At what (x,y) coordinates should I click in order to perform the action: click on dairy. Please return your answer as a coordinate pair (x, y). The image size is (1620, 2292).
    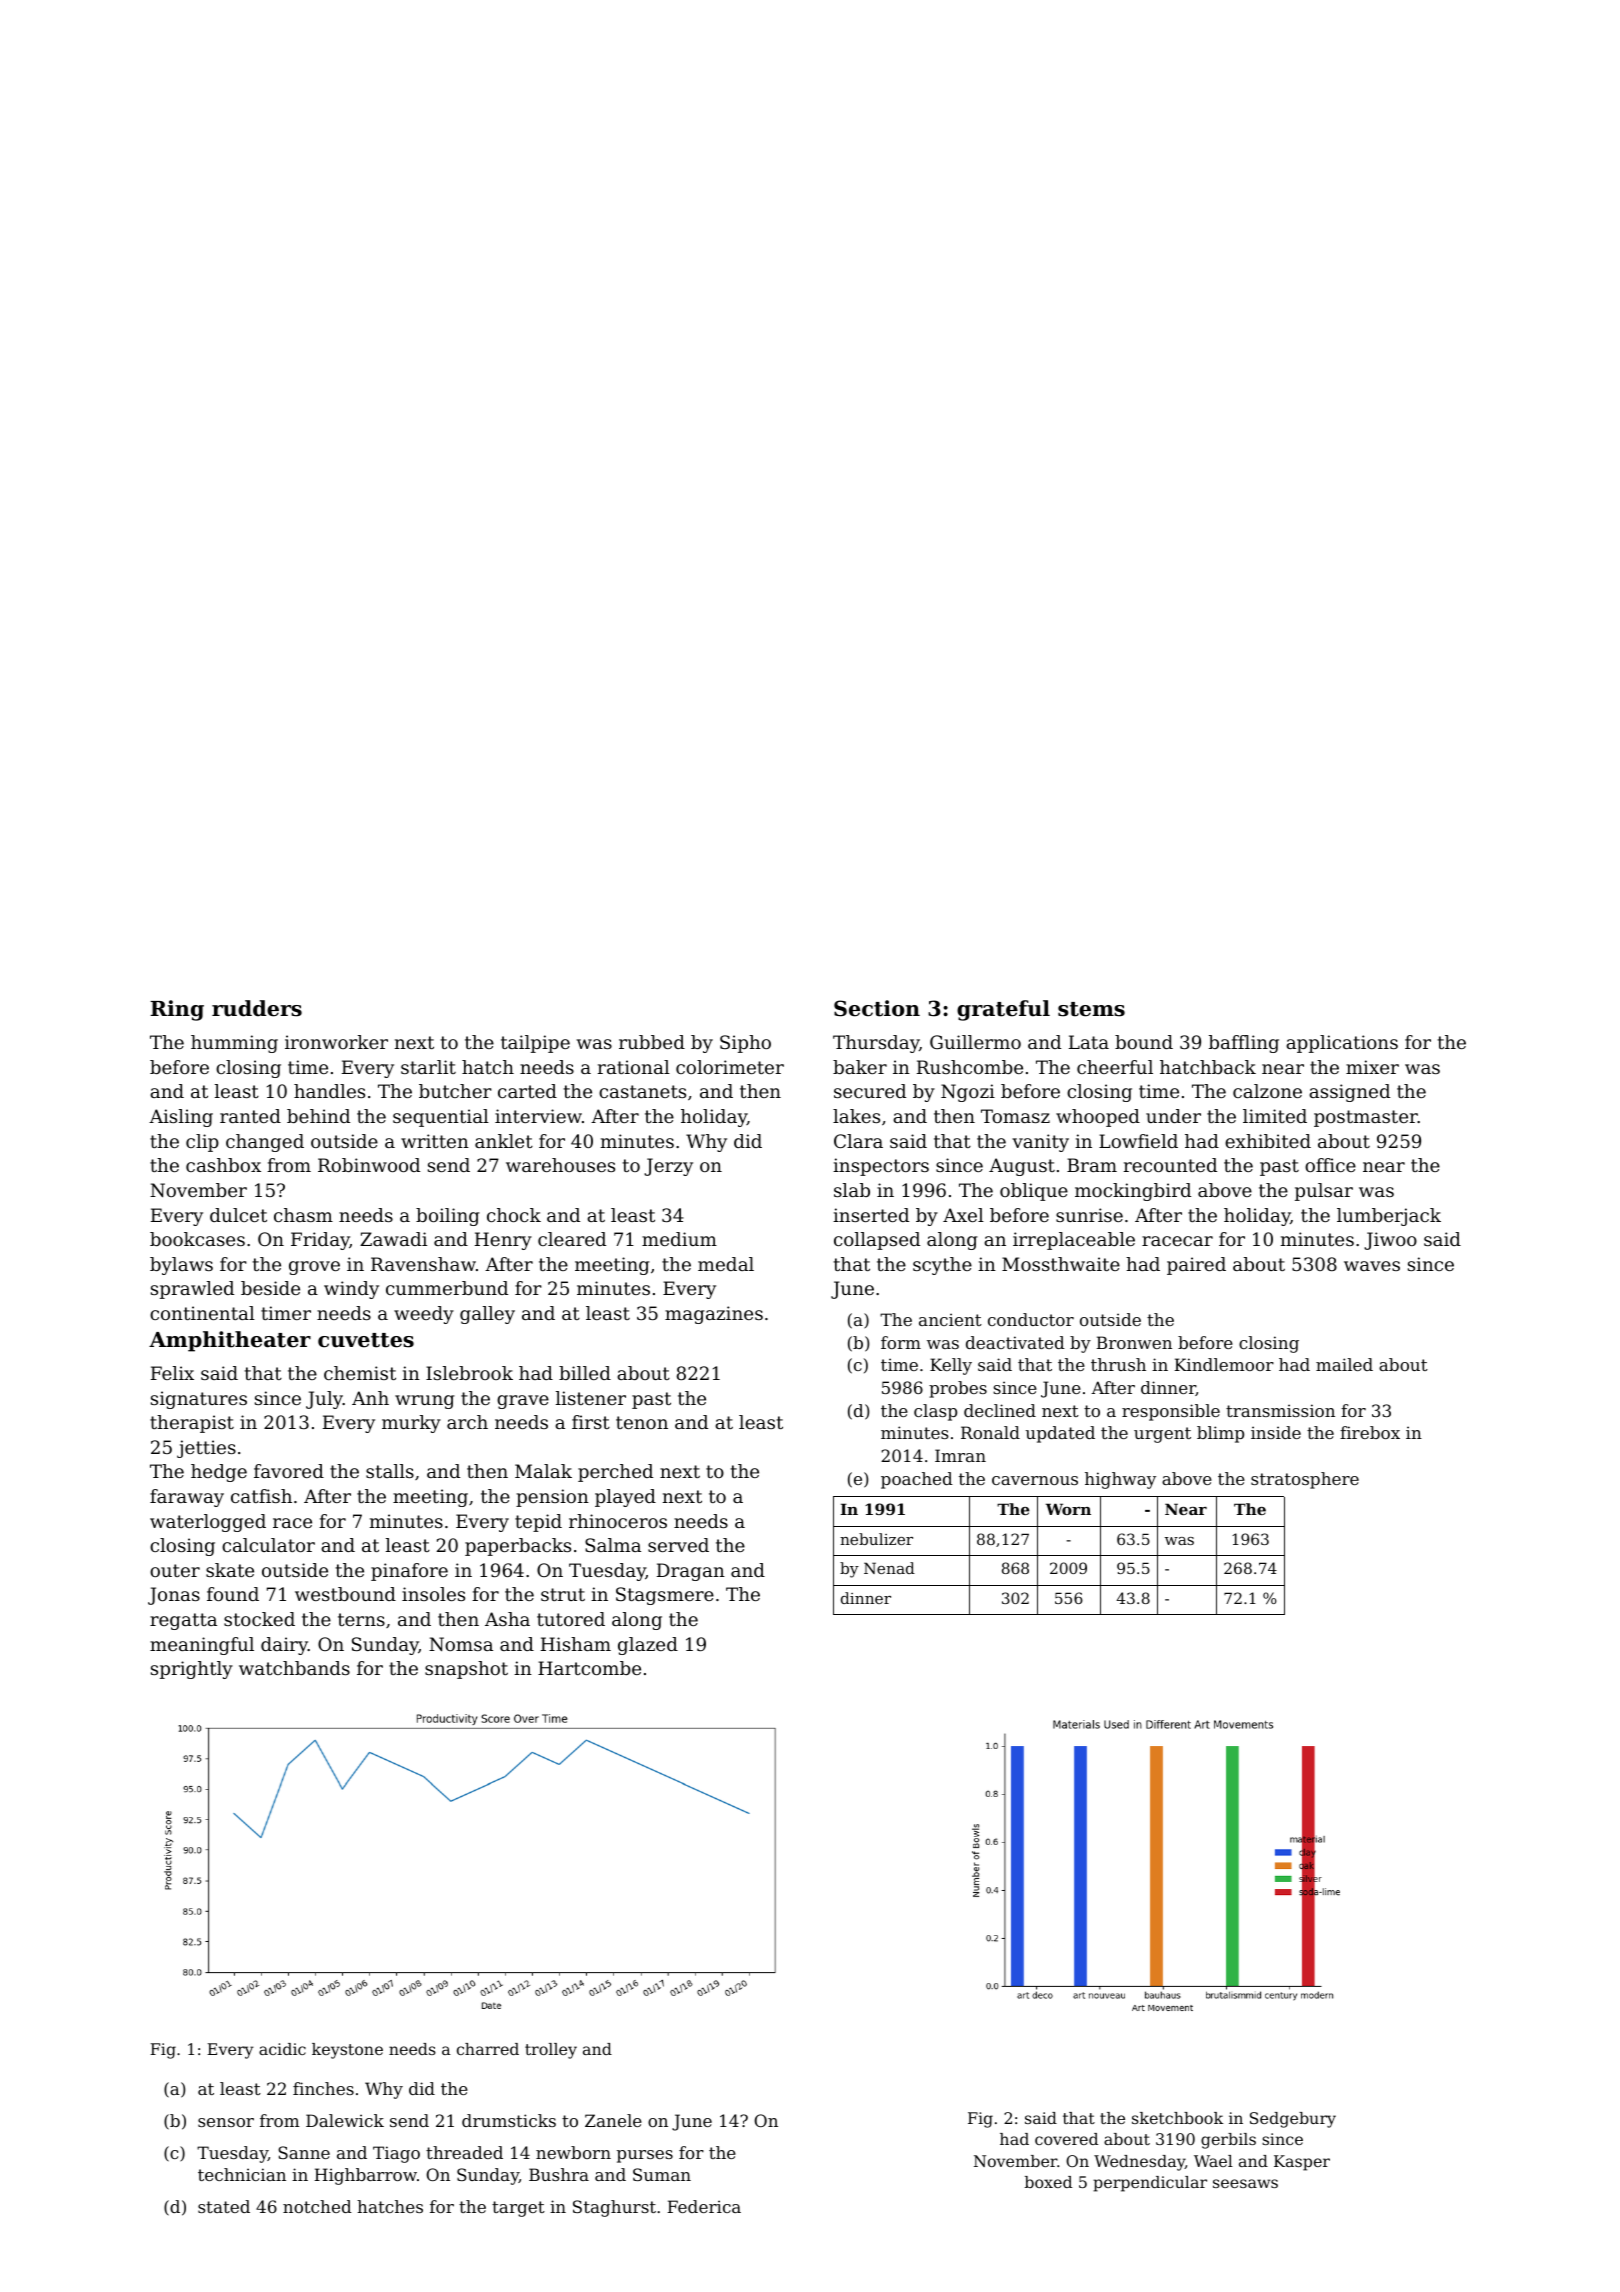
    Looking at the image, I should click on (284, 1646).
